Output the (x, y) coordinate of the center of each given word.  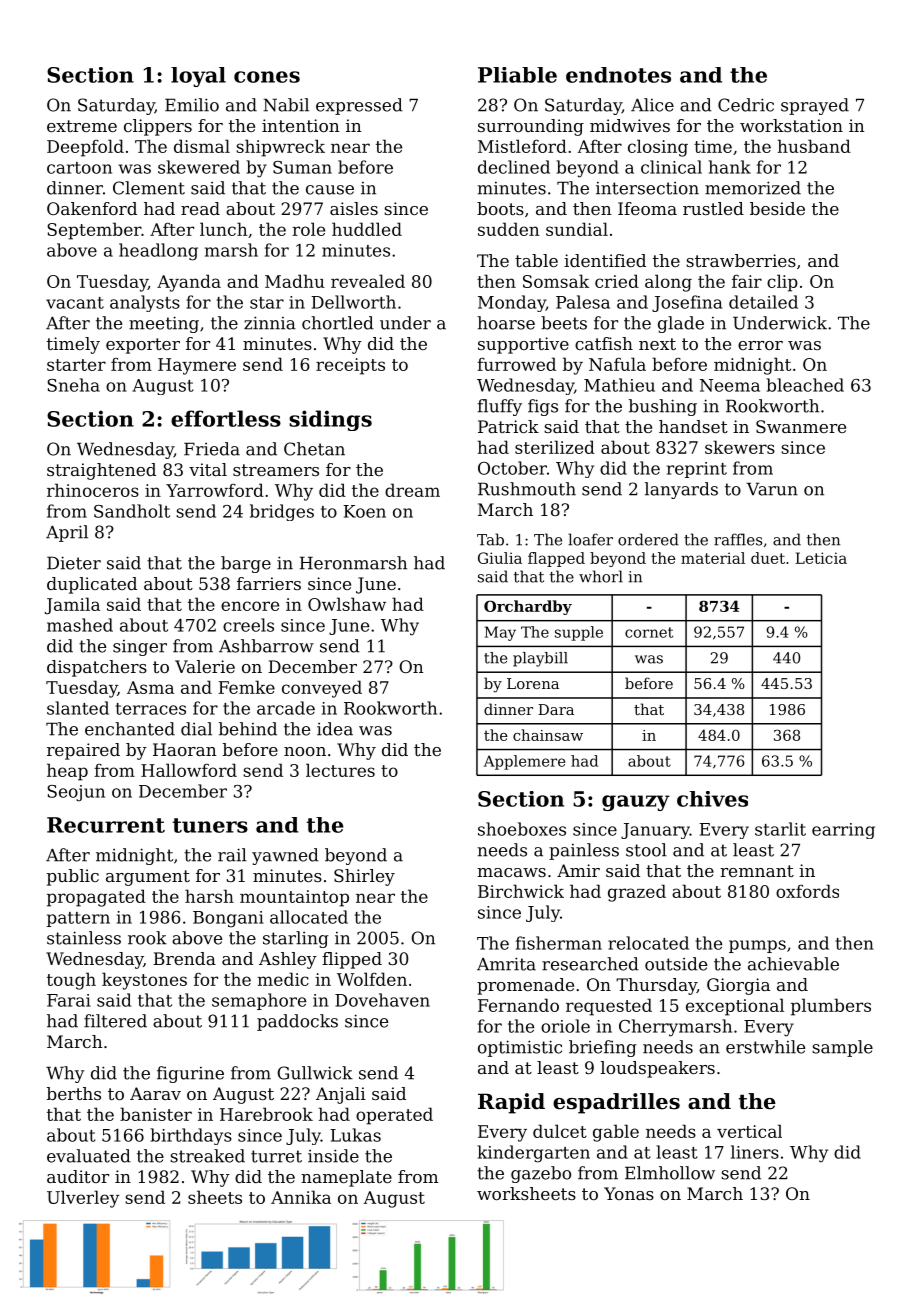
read (200, 208)
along (668, 283)
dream (412, 490)
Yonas (629, 1193)
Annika (301, 1197)
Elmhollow (670, 1173)
